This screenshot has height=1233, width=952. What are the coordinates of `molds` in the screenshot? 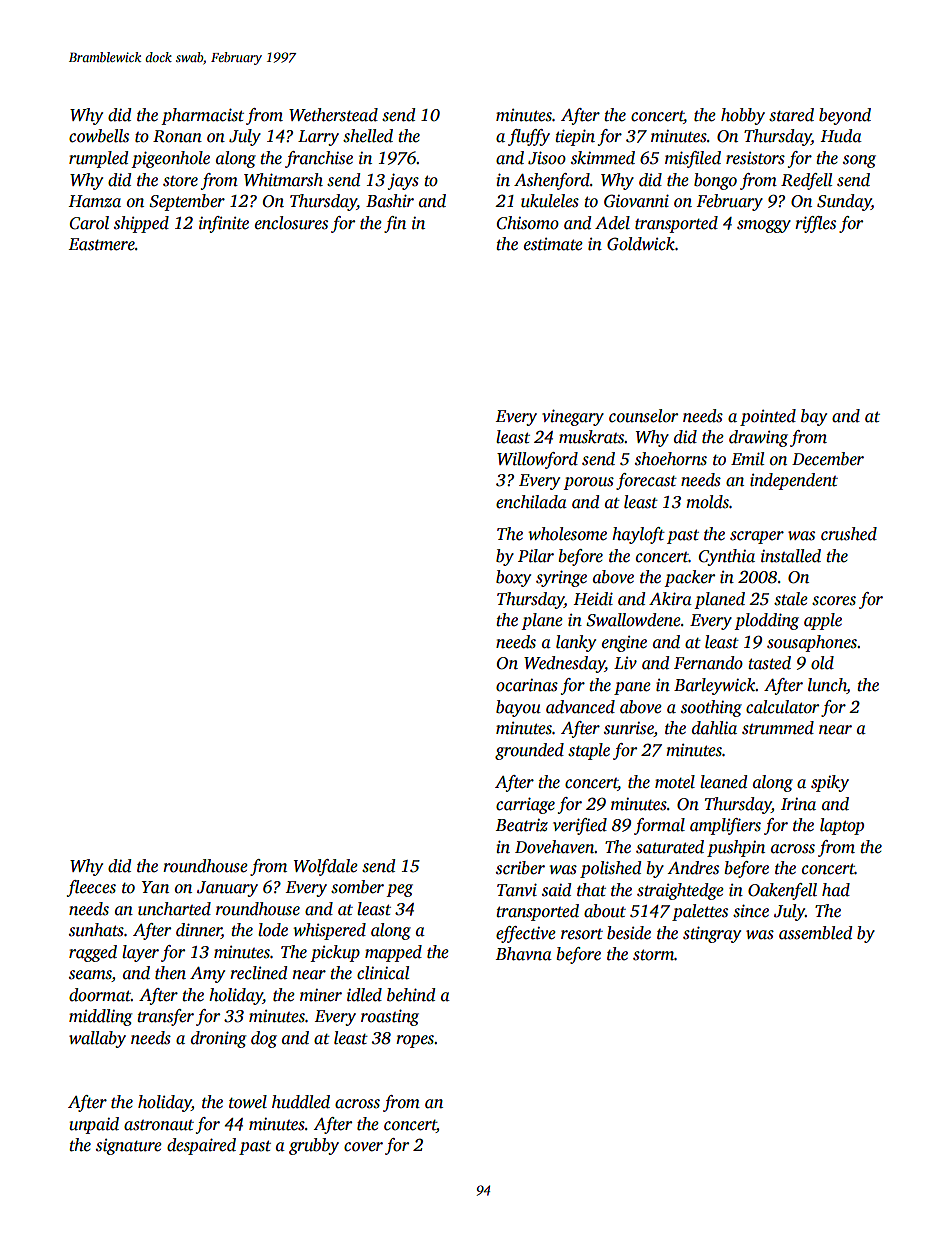 It's located at (707, 502).
